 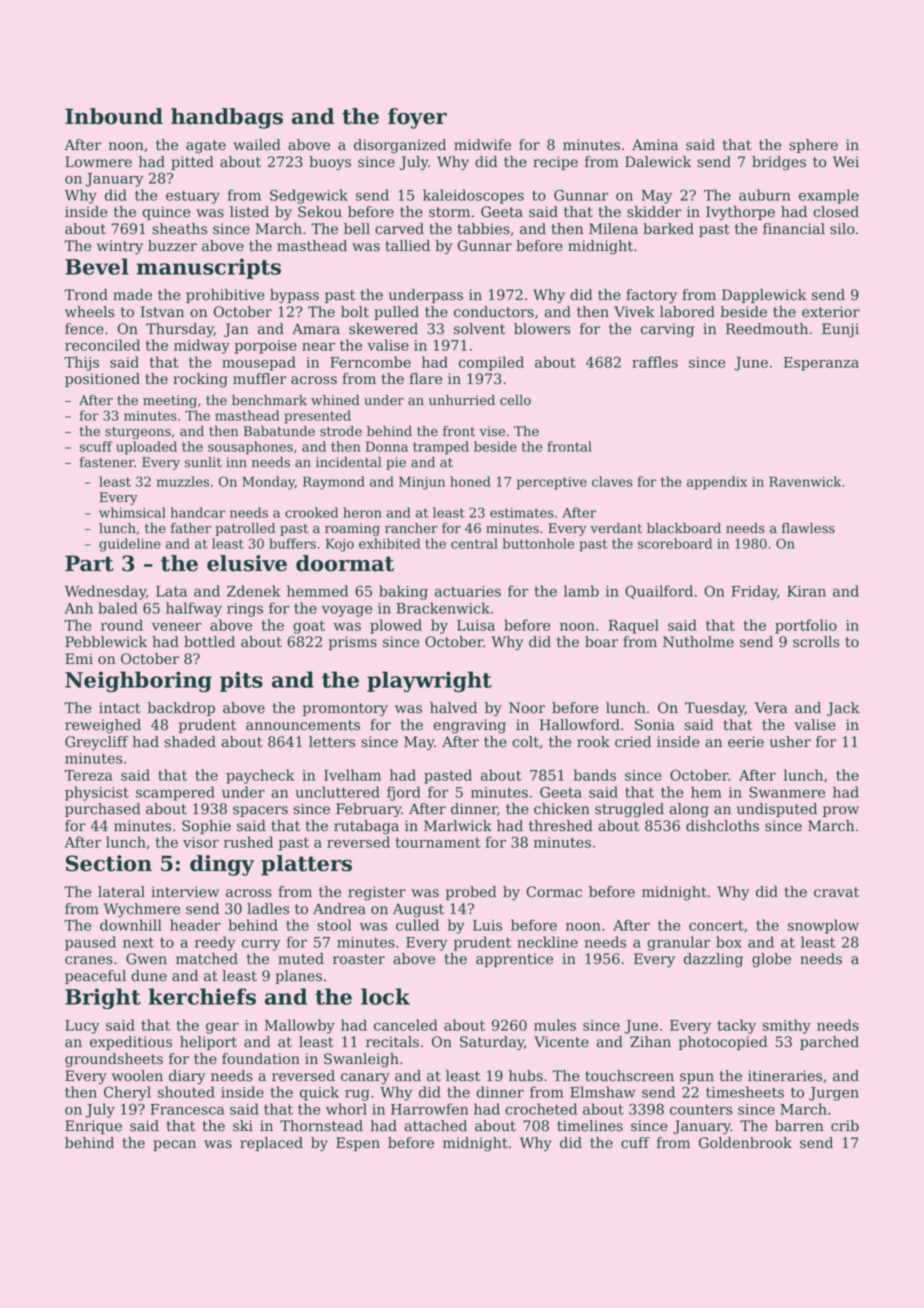 What do you see at coordinates (746, 742) in the screenshot?
I see `eerie` at bounding box center [746, 742].
